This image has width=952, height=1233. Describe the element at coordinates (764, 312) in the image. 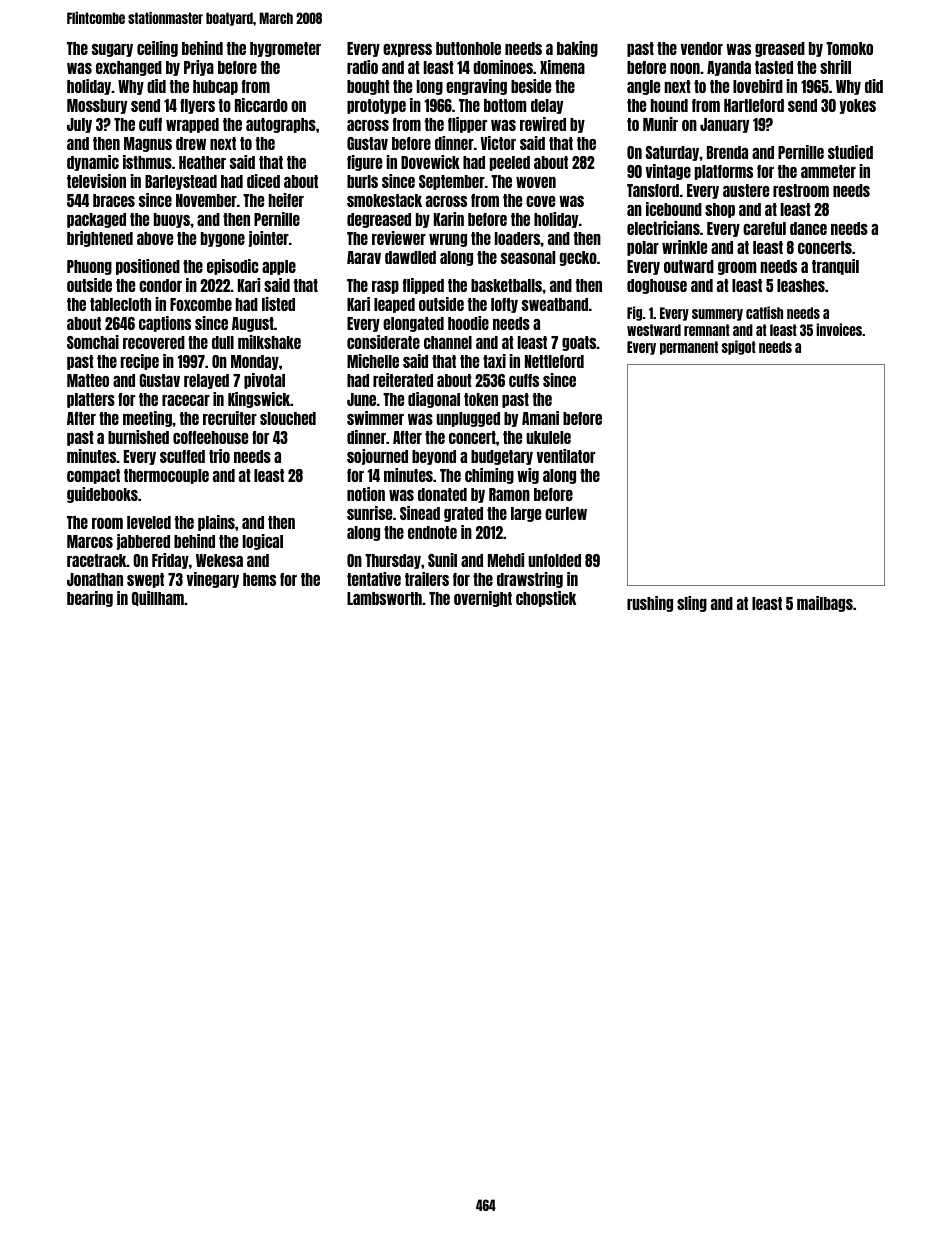

I see `catfish` at that location.
